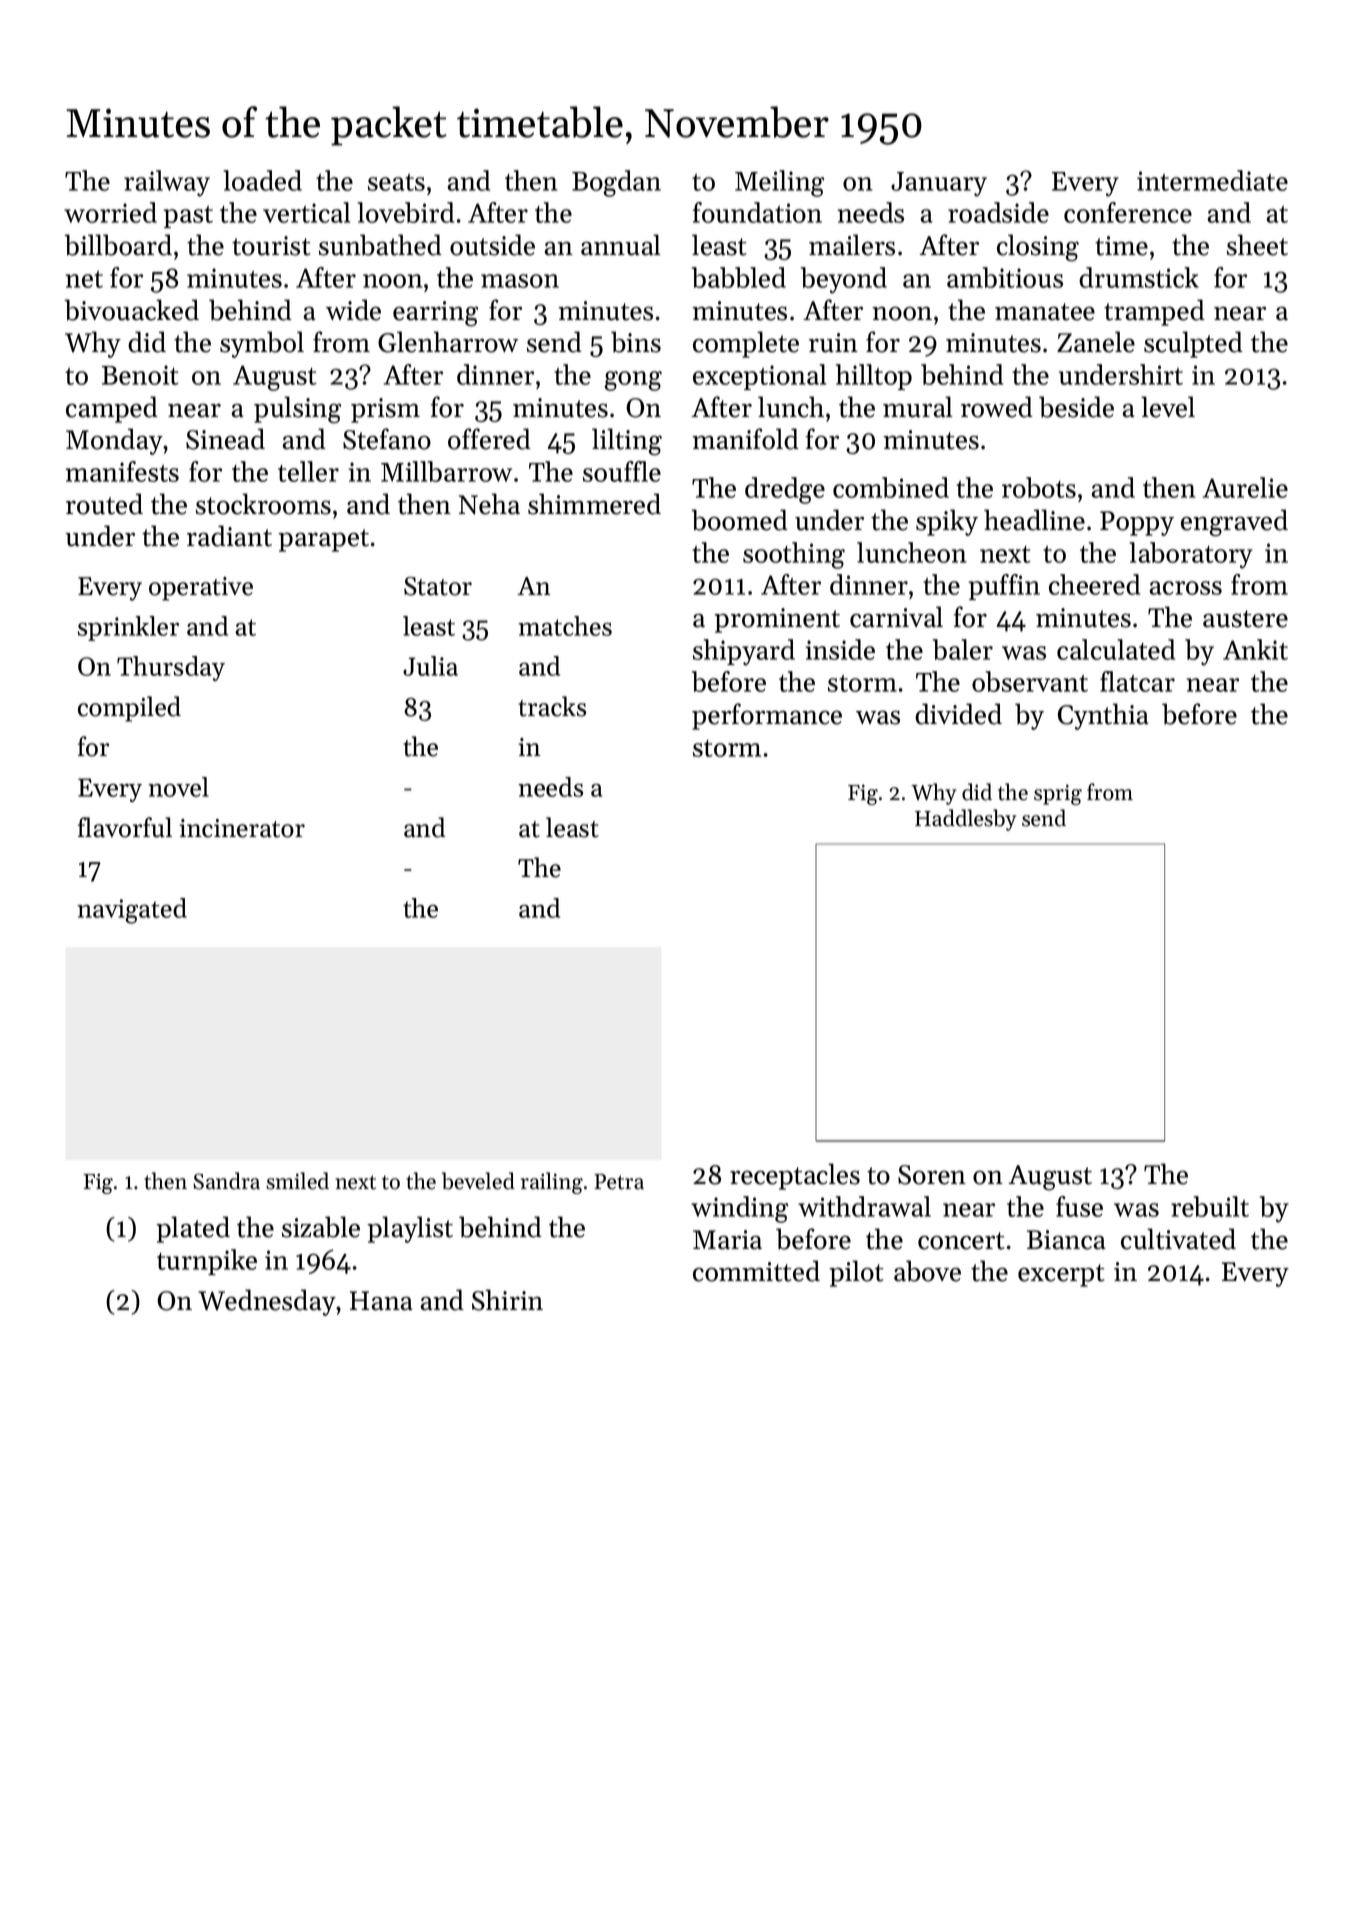 Image resolution: width=1354 pixels, height=1915 pixels. Describe the element at coordinates (110, 212) in the screenshot. I see `worried` at that location.
